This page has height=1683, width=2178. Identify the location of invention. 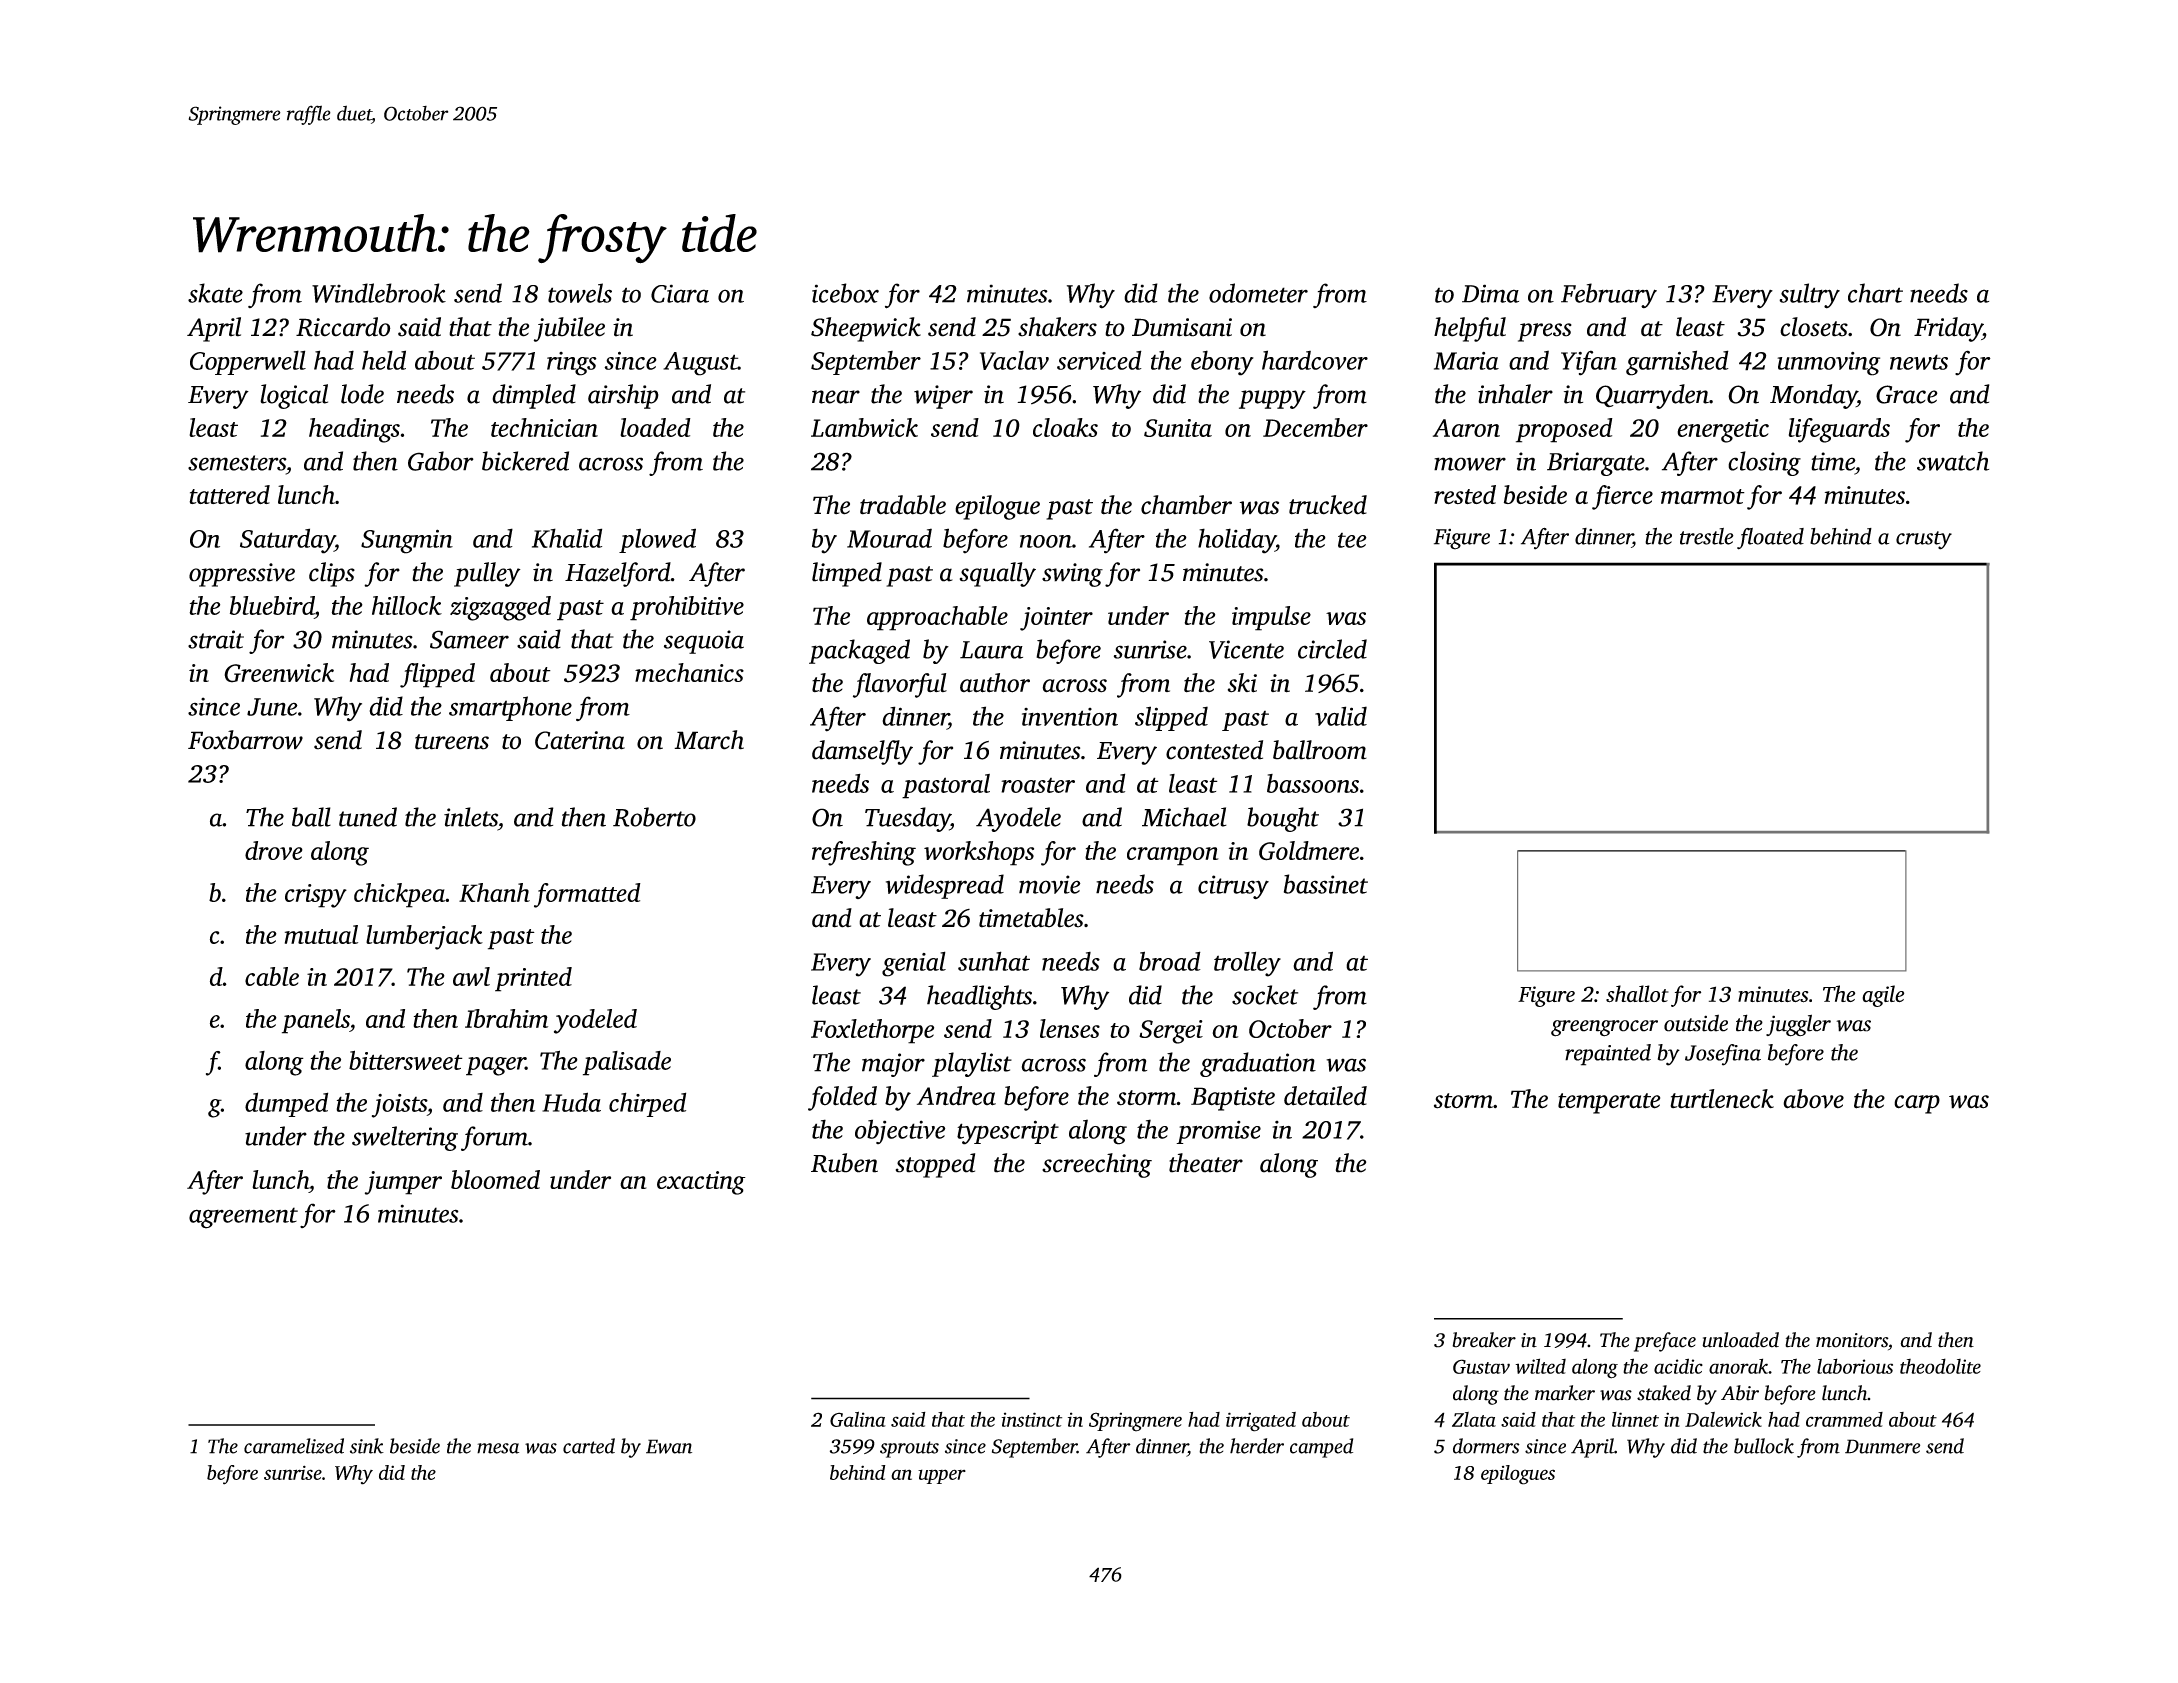
(1070, 717).
